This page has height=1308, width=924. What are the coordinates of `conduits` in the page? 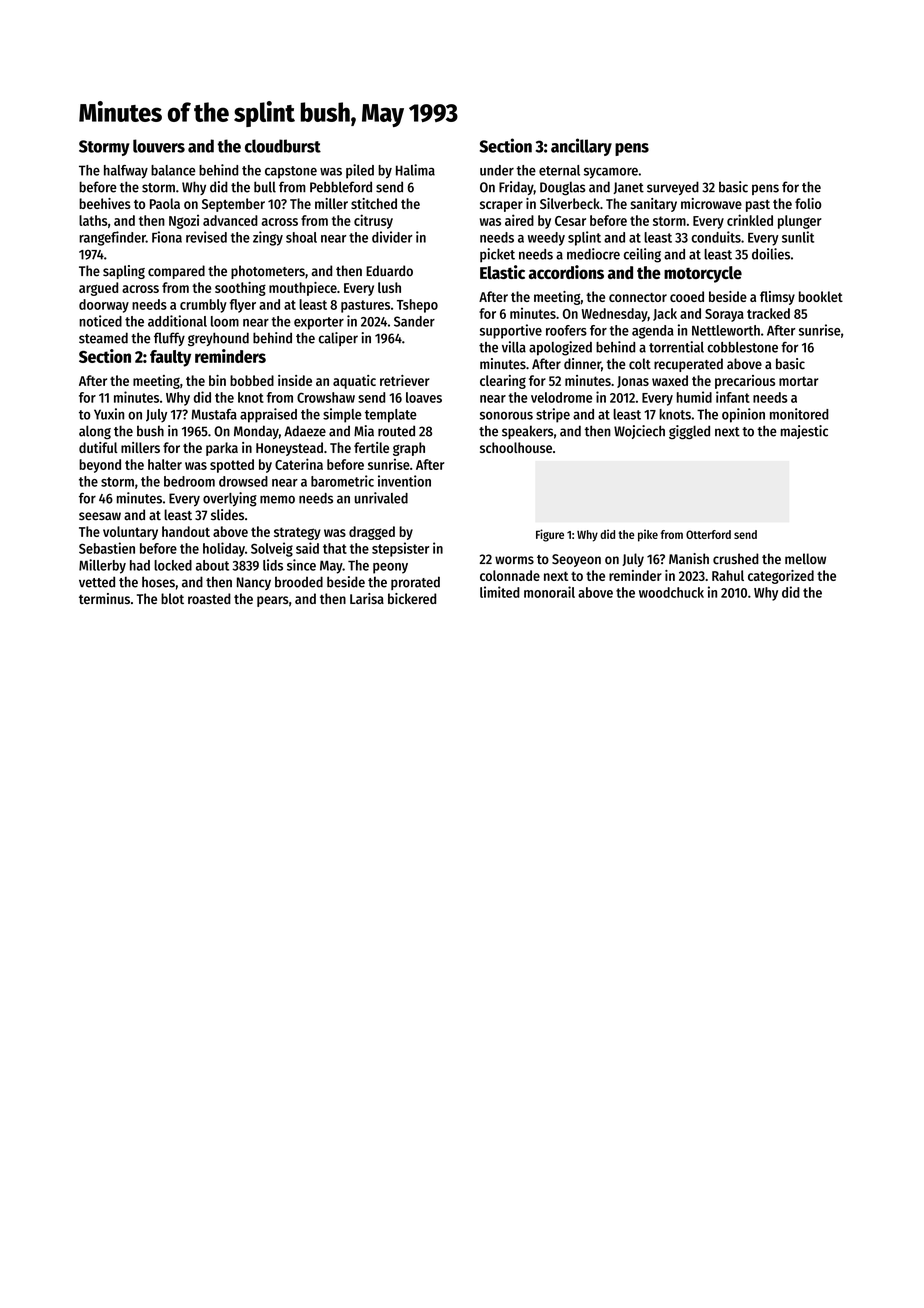 It's located at (716, 237).
